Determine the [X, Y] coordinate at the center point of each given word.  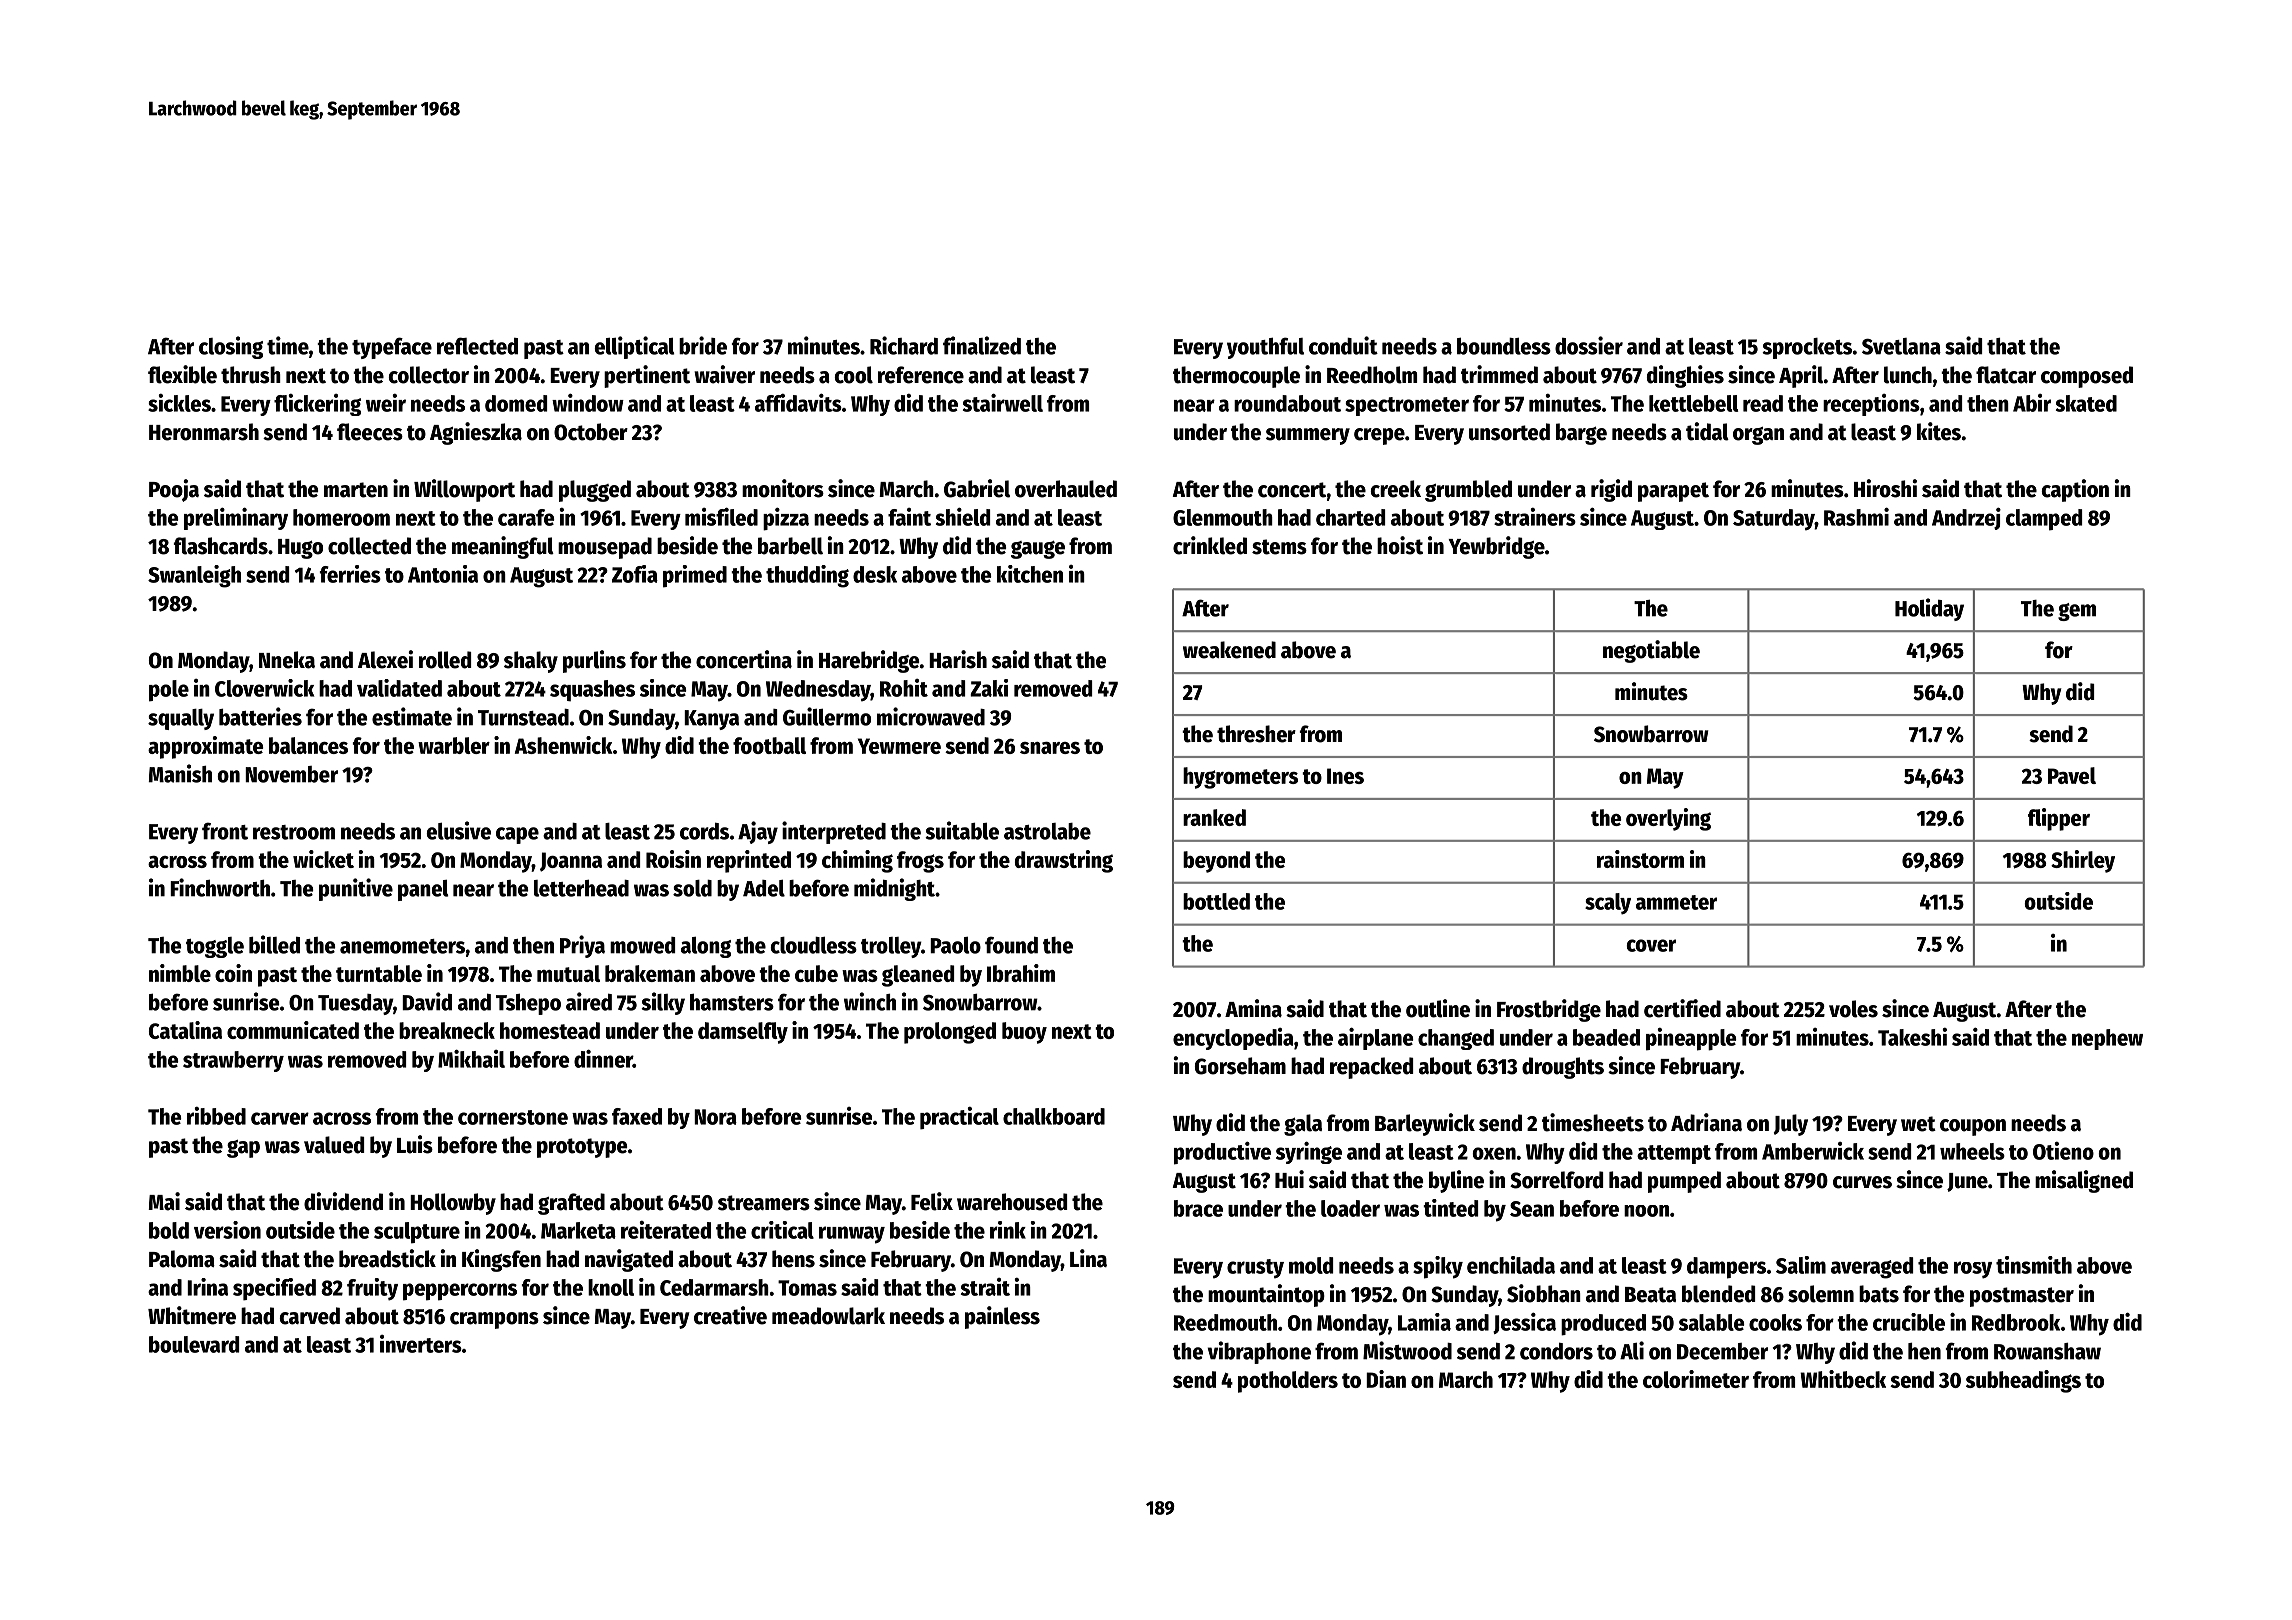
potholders [1288, 1382]
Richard [904, 345]
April [1801, 376]
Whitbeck [1843, 1379]
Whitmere [192, 1315]
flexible [182, 374]
